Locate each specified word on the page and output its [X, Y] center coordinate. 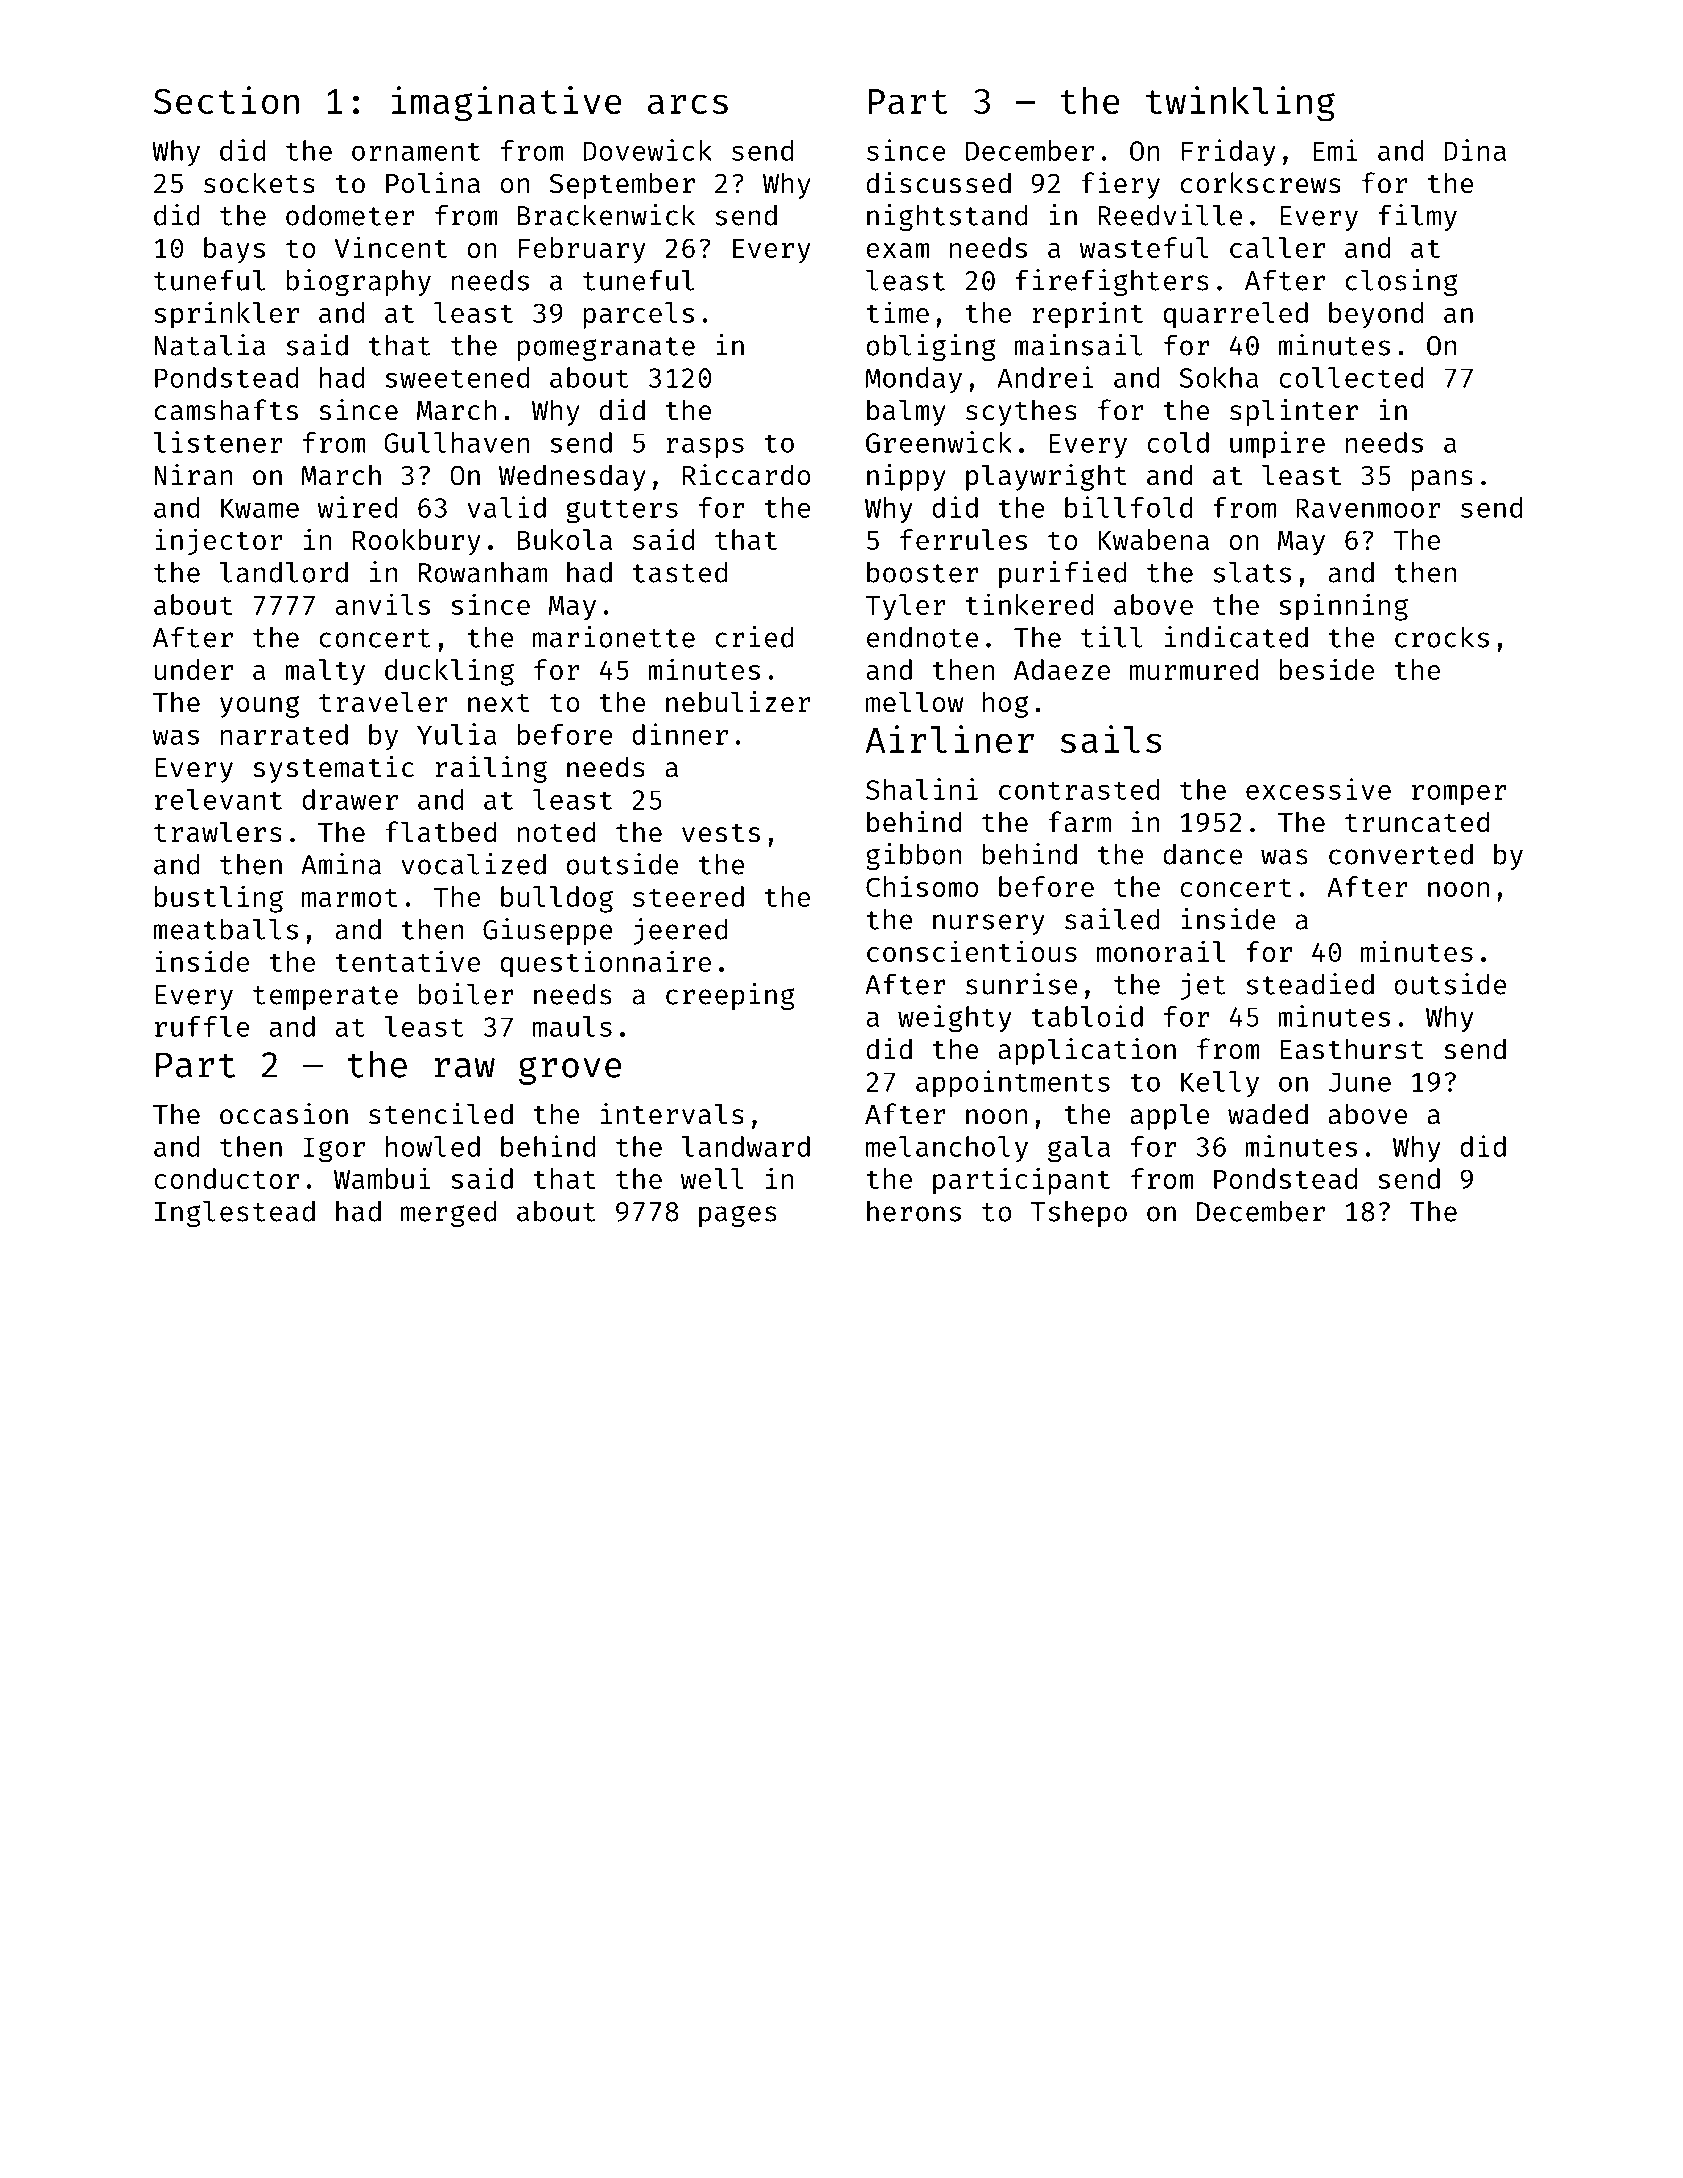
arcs [688, 104]
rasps [705, 448]
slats [1252, 572]
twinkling [1240, 104]
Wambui [382, 1178]
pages [738, 1216]
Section [226, 100]
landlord [284, 572]
